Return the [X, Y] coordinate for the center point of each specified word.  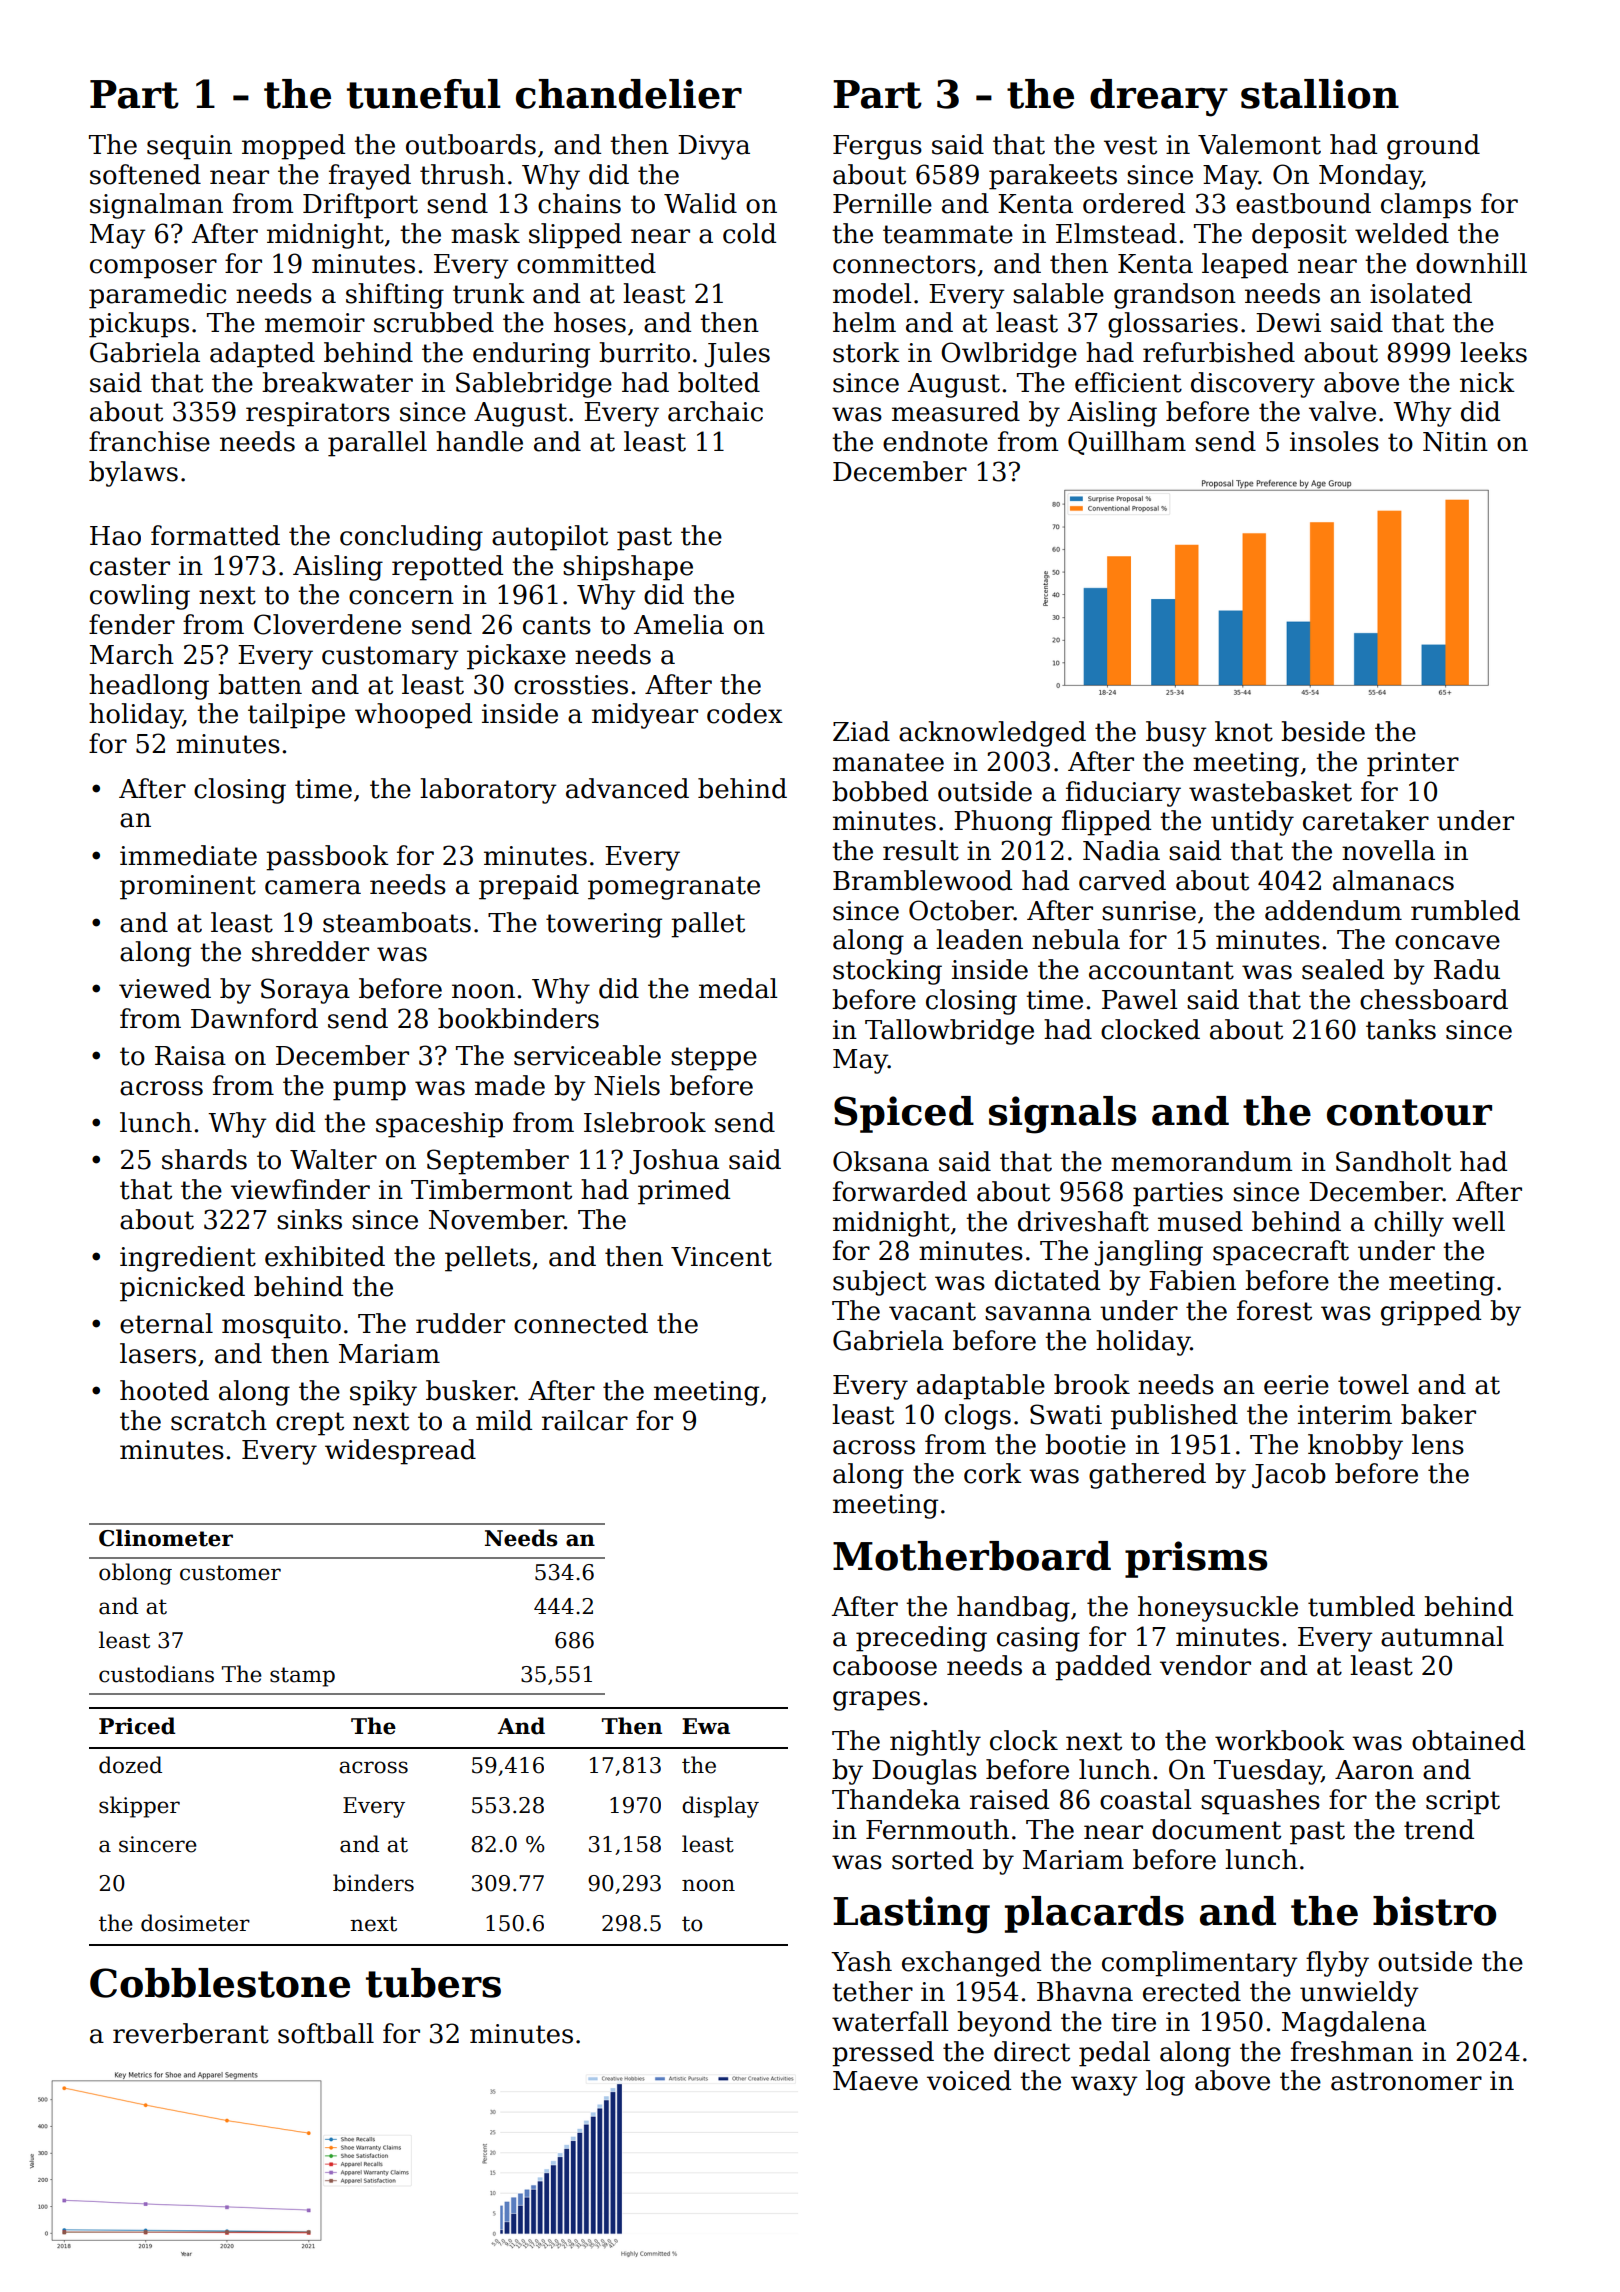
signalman [156, 206]
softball [326, 2033]
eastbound [1303, 203]
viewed [165, 988]
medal [738, 988]
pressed [883, 2054]
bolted [719, 382]
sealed [1343, 969]
